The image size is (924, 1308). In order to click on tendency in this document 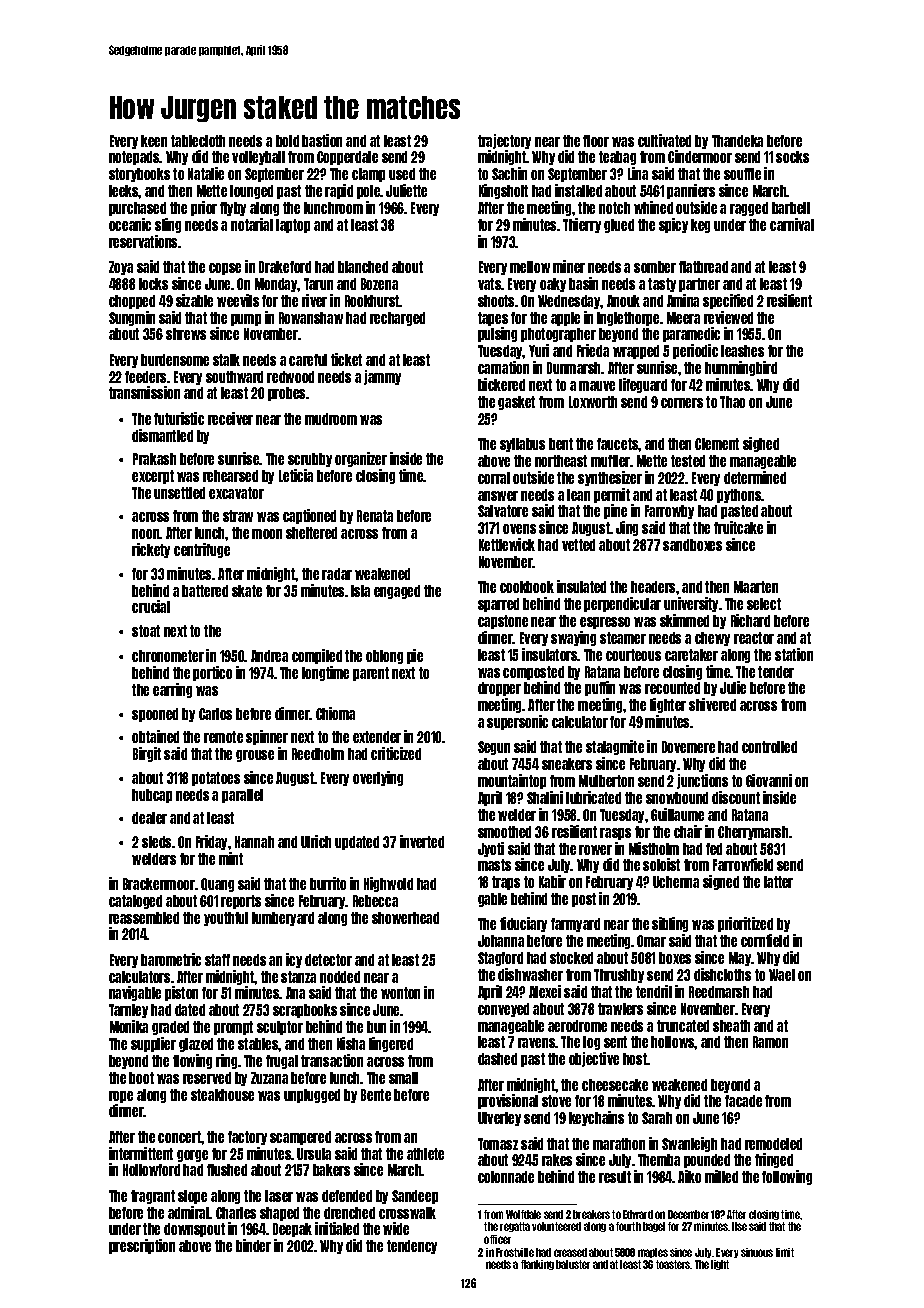, I will do `click(412, 1247)`.
